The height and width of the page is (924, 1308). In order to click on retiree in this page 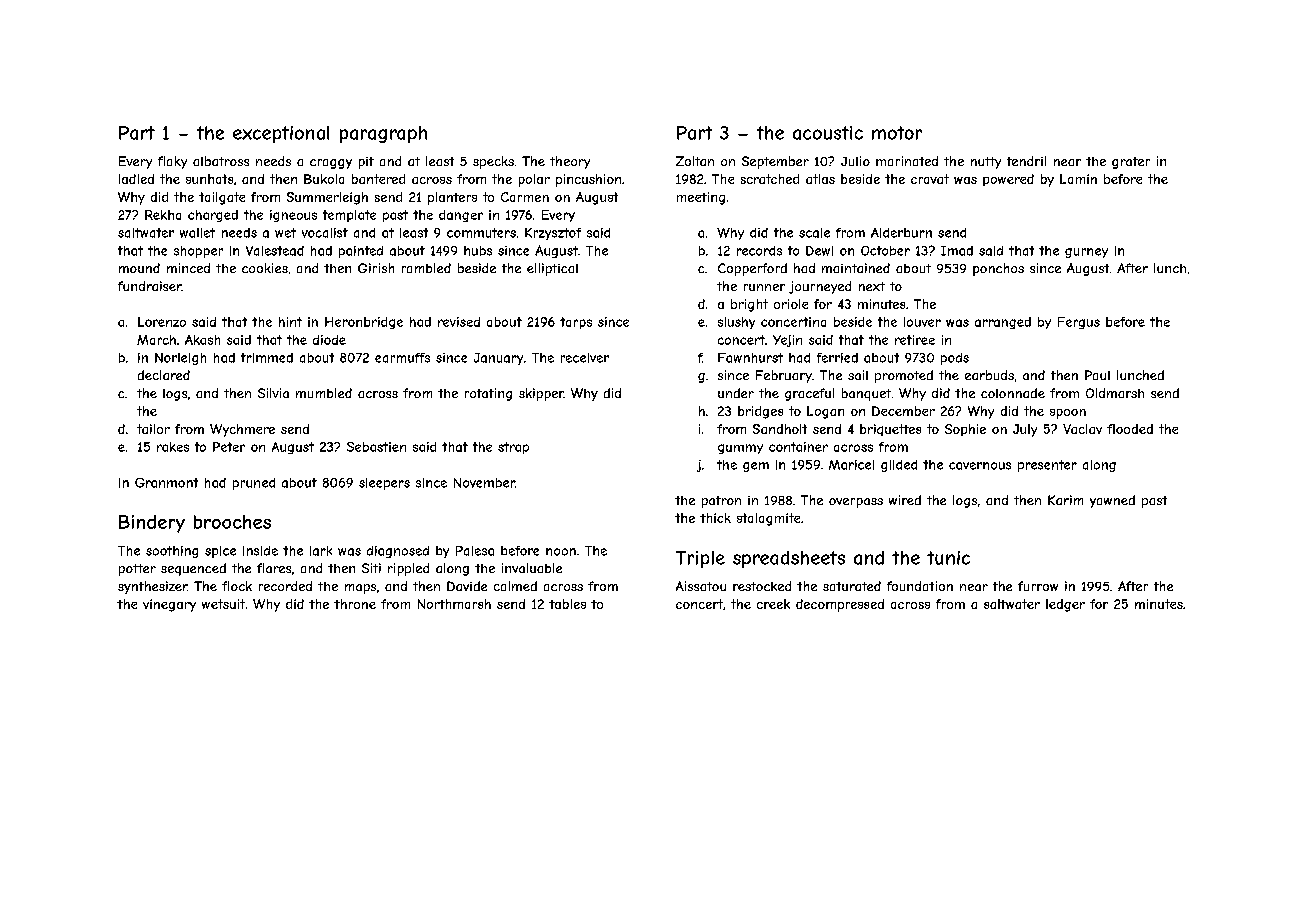, I will do `click(915, 340)`.
